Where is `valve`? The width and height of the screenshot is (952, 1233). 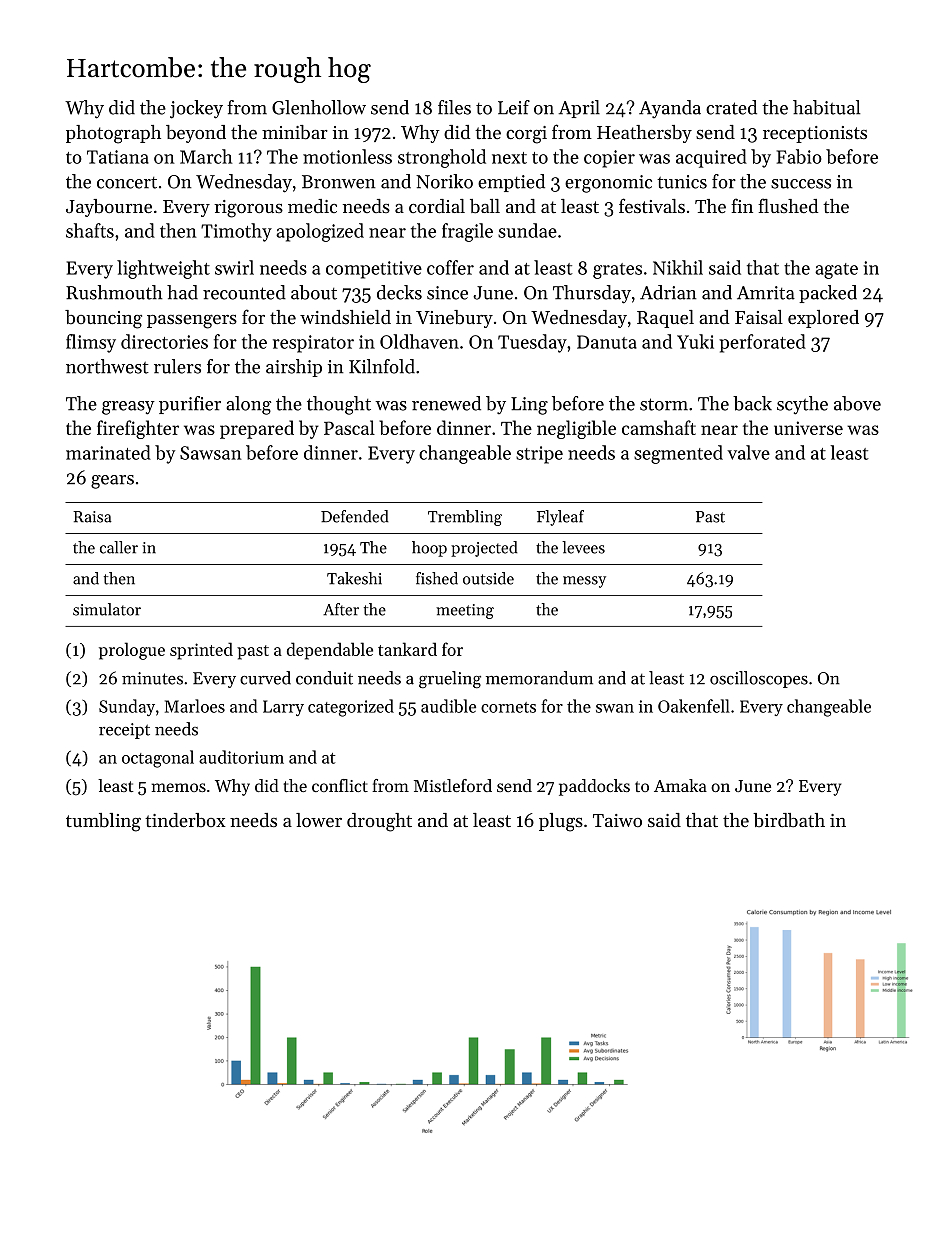 valve is located at coordinates (748, 452).
